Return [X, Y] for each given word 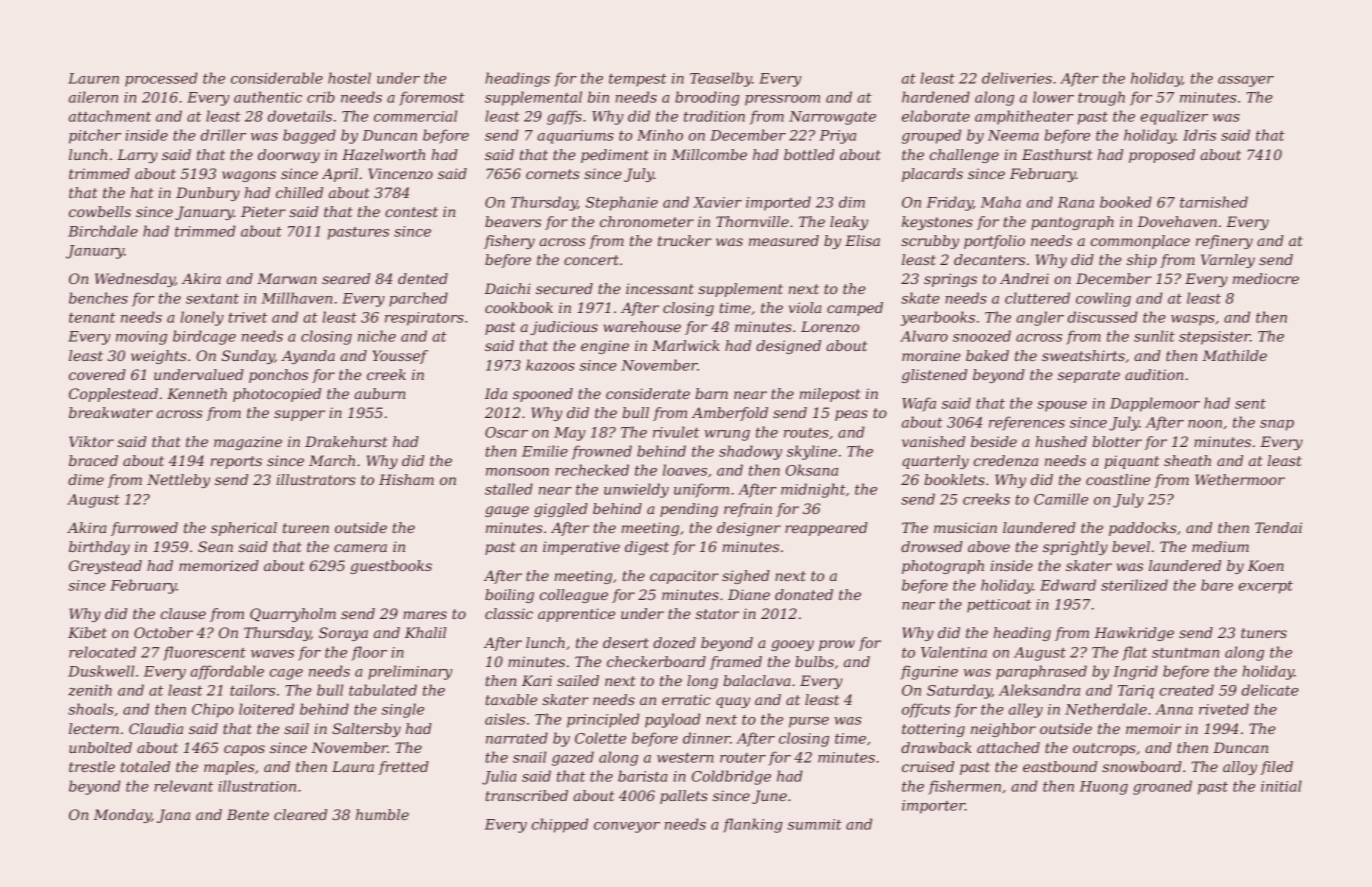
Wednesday [135, 280]
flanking [753, 825]
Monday [122, 816]
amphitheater [1024, 117]
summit [815, 824]
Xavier [717, 202]
